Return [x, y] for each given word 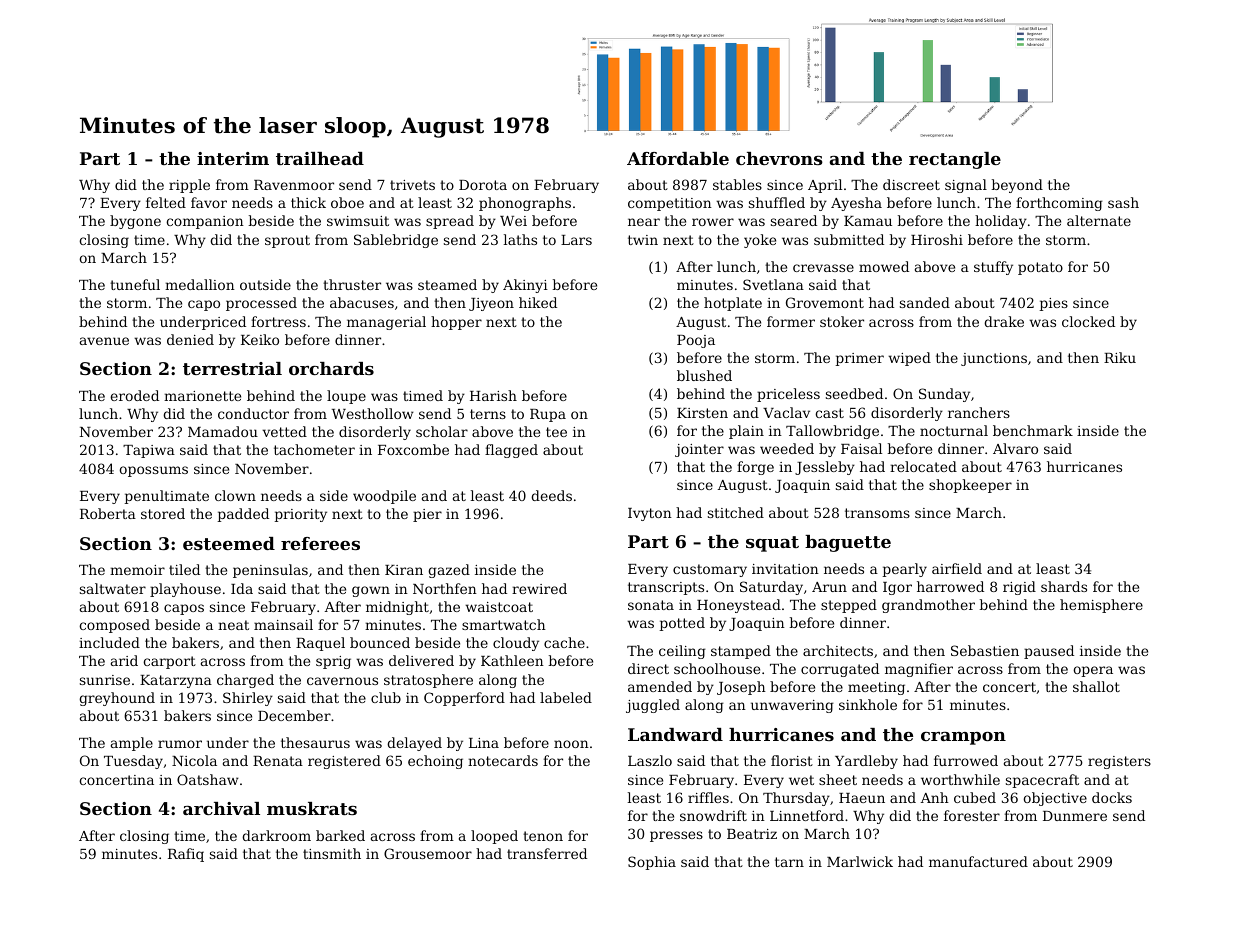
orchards [331, 368]
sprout [287, 241]
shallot [1096, 686]
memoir [137, 570]
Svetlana [773, 284]
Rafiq [186, 855]
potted [682, 624]
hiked [538, 302]
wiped [910, 359]
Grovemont [825, 302]
